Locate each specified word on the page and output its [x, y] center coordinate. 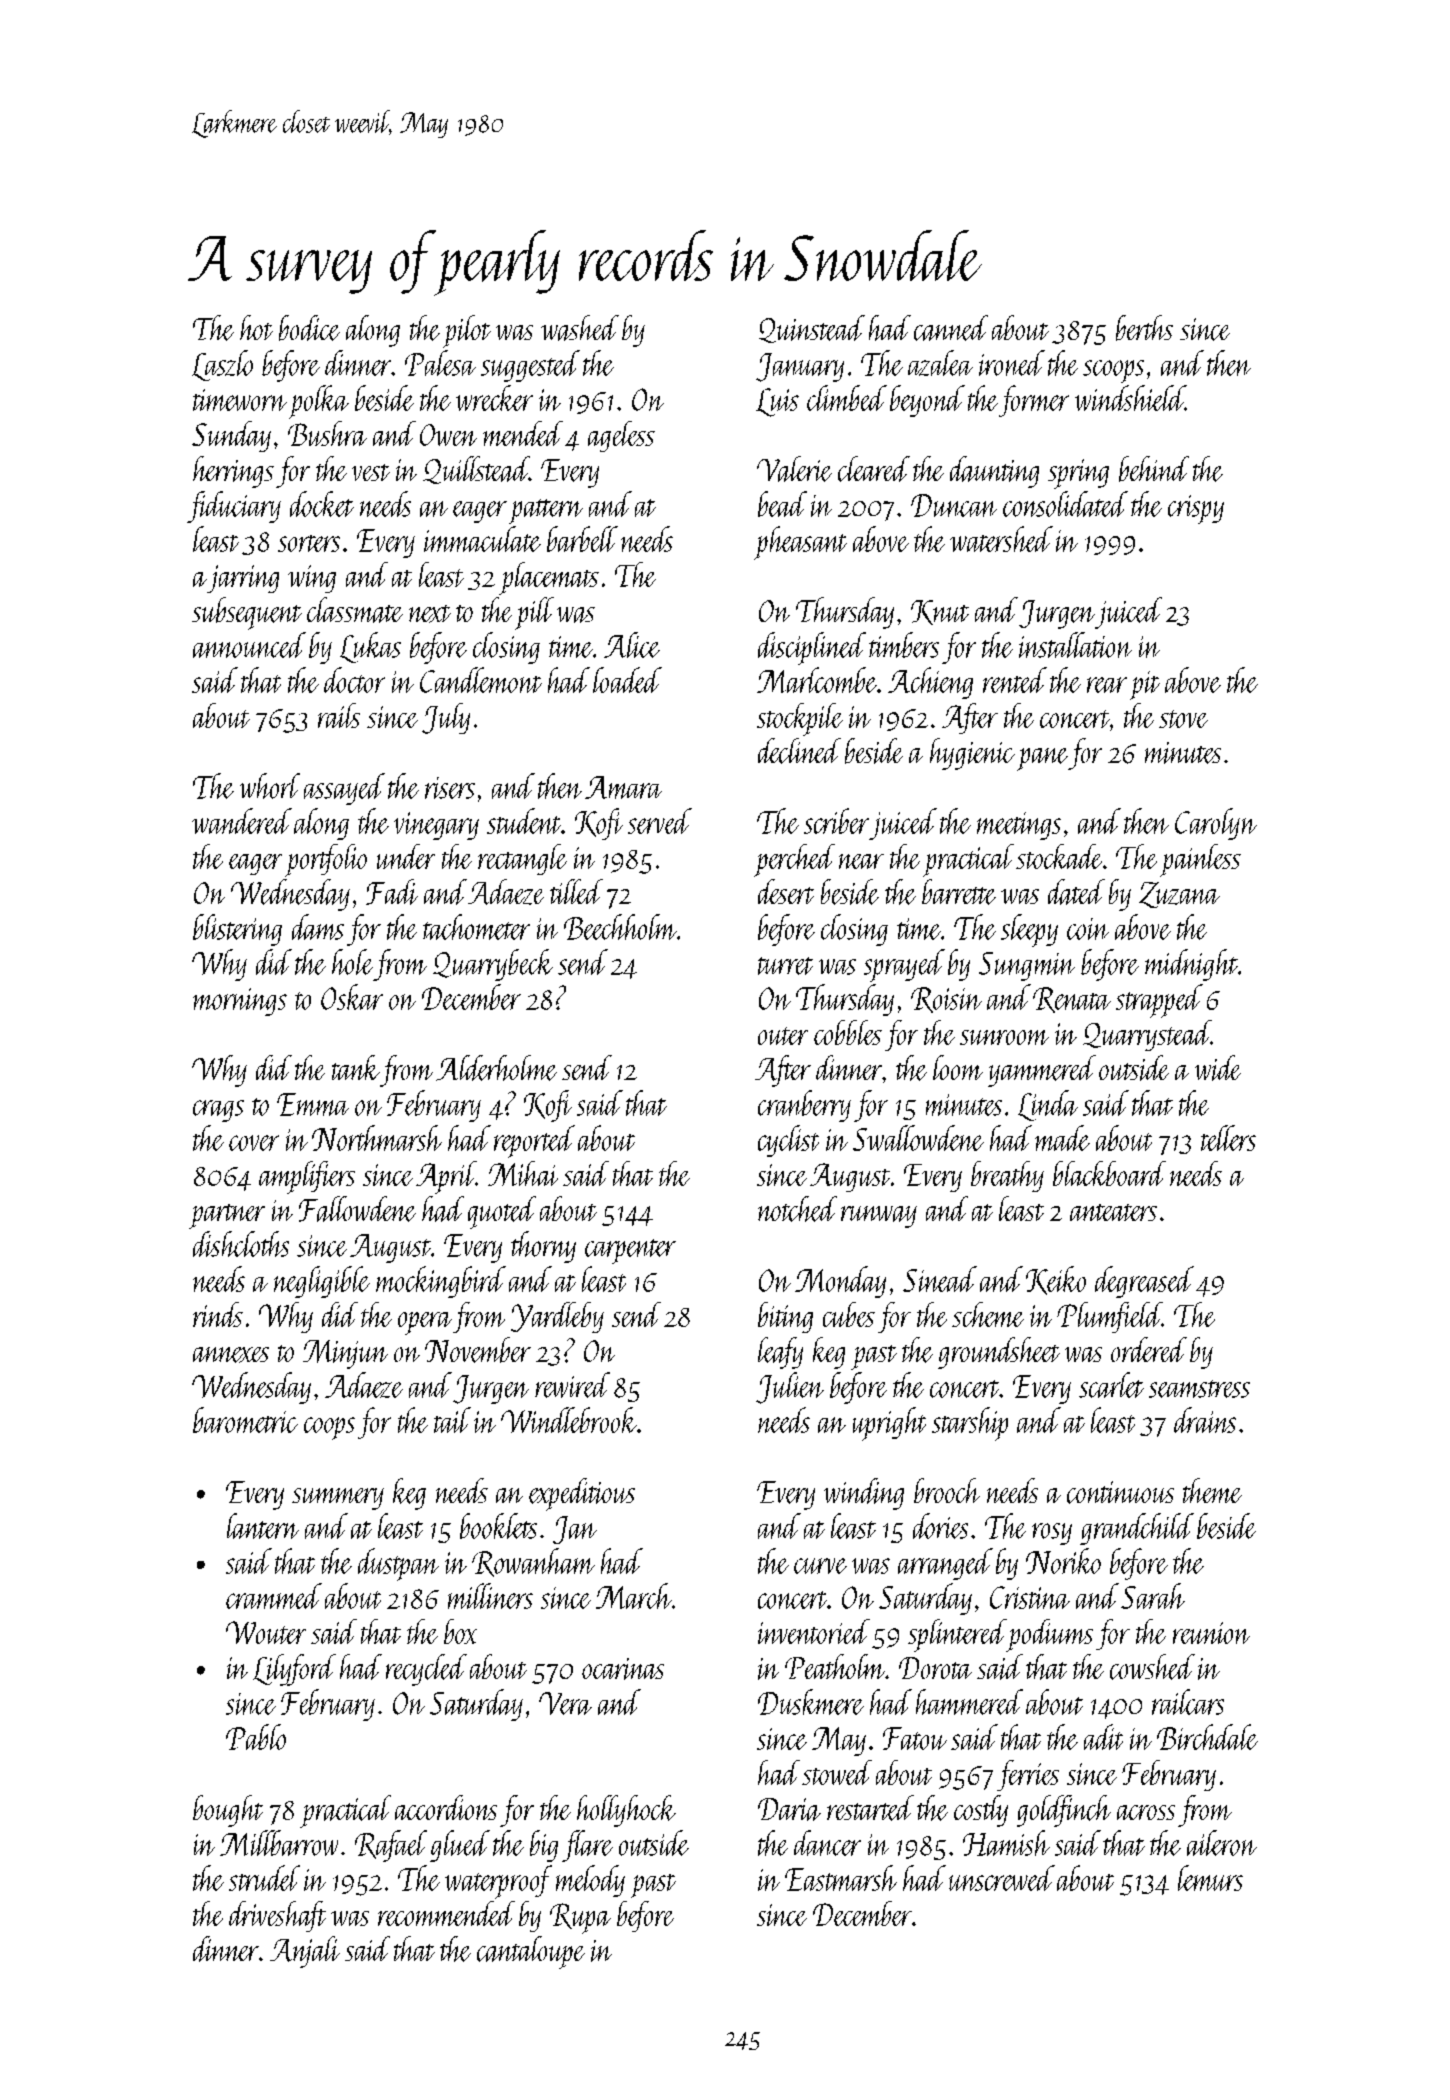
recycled [426, 1670]
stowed [837, 1772]
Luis [777, 402]
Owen [448, 435]
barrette [959, 892]
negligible [322, 1282]
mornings [240, 1002]
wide [1218, 1068]
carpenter [630, 1251]
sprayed [904, 965]
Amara [623, 787]
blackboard [1109, 1173]
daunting [994, 472]
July [446, 718]
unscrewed [1002, 1878]
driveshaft [277, 1916]
